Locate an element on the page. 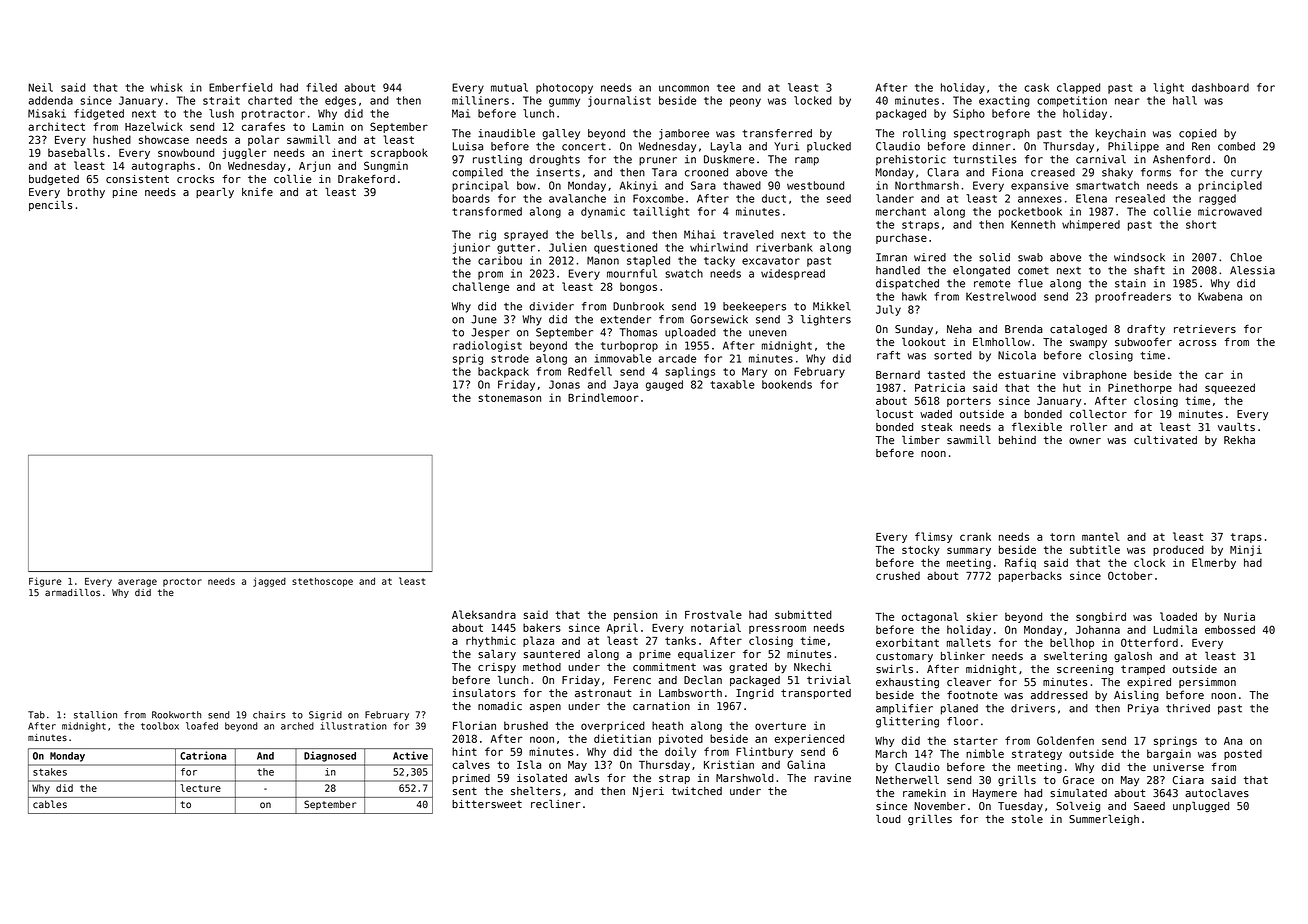  equalizer is located at coordinates (706, 654).
